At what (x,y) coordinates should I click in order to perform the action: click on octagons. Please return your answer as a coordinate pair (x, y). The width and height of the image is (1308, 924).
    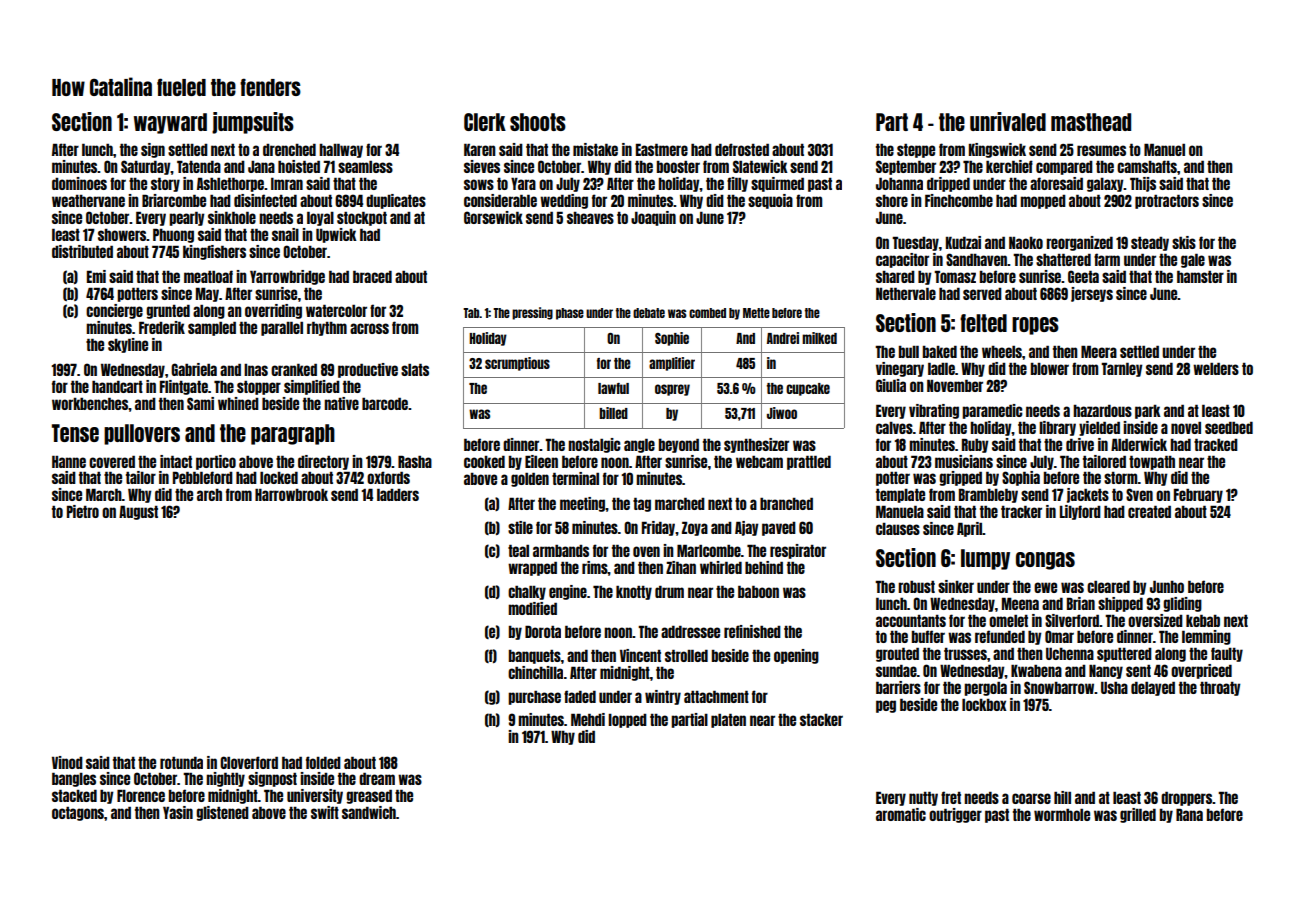
    Looking at the image, I should click on (78, 814).
